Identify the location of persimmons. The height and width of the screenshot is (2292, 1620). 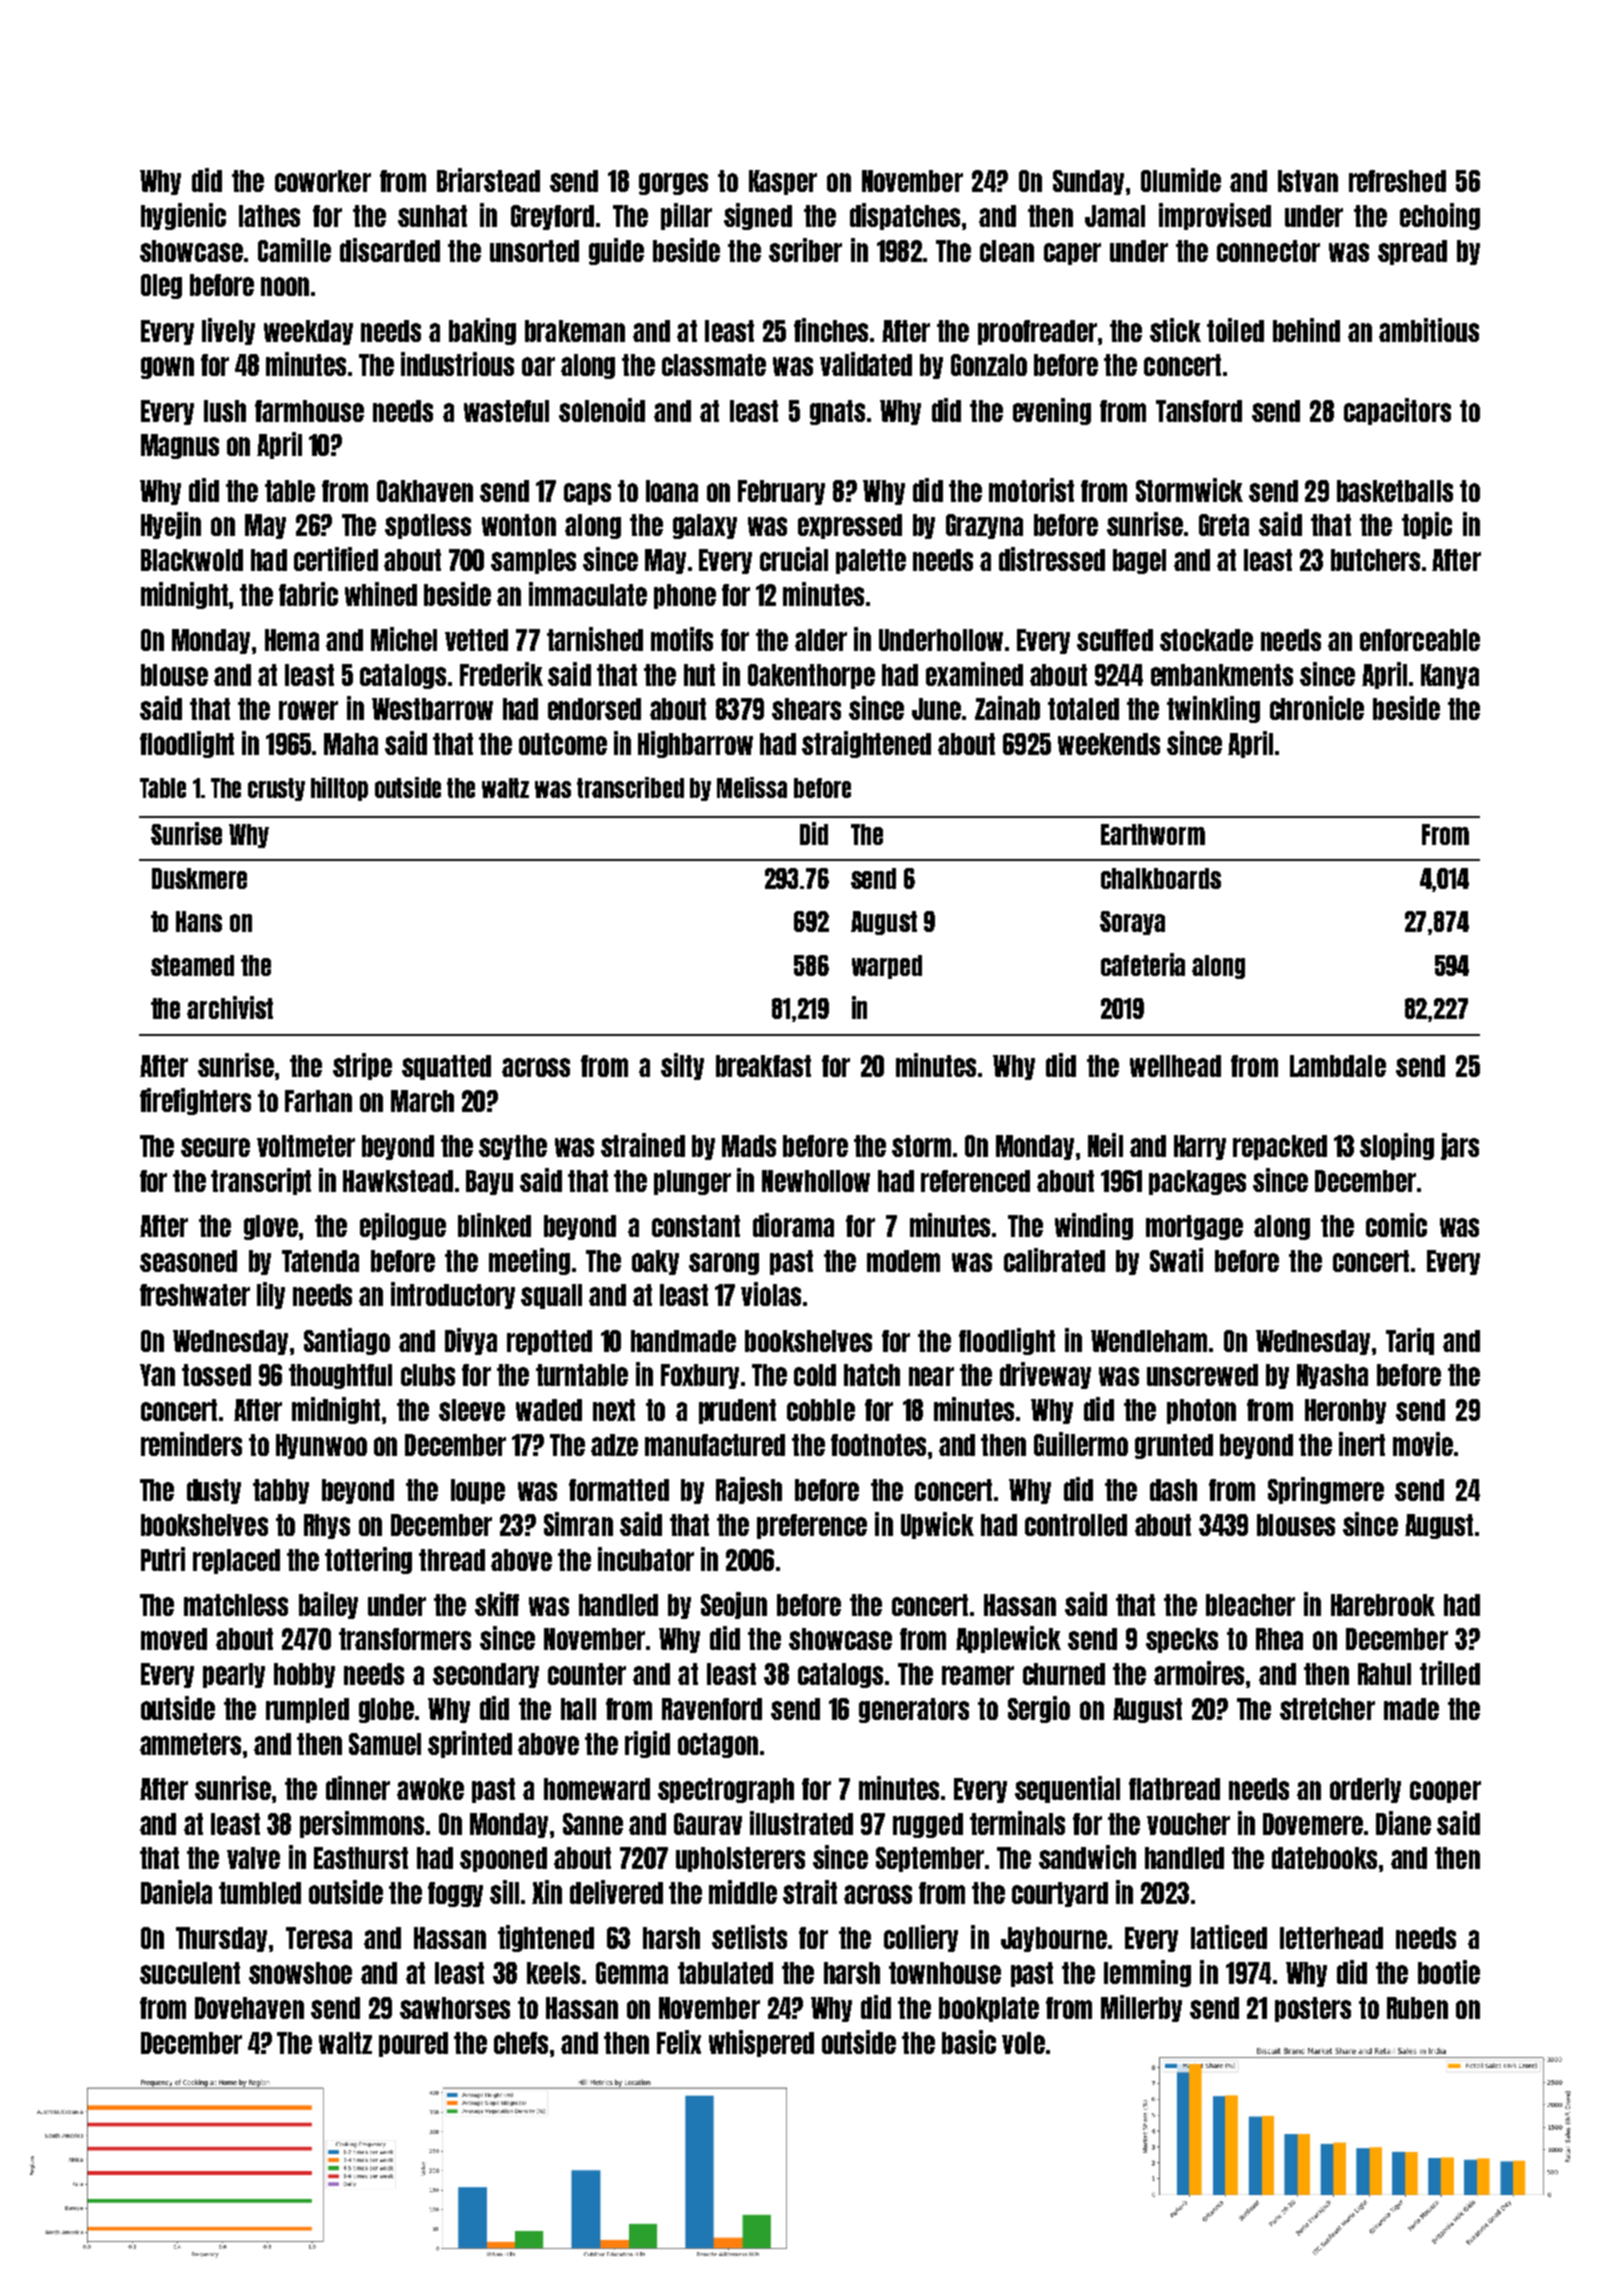
(362, 1824).
